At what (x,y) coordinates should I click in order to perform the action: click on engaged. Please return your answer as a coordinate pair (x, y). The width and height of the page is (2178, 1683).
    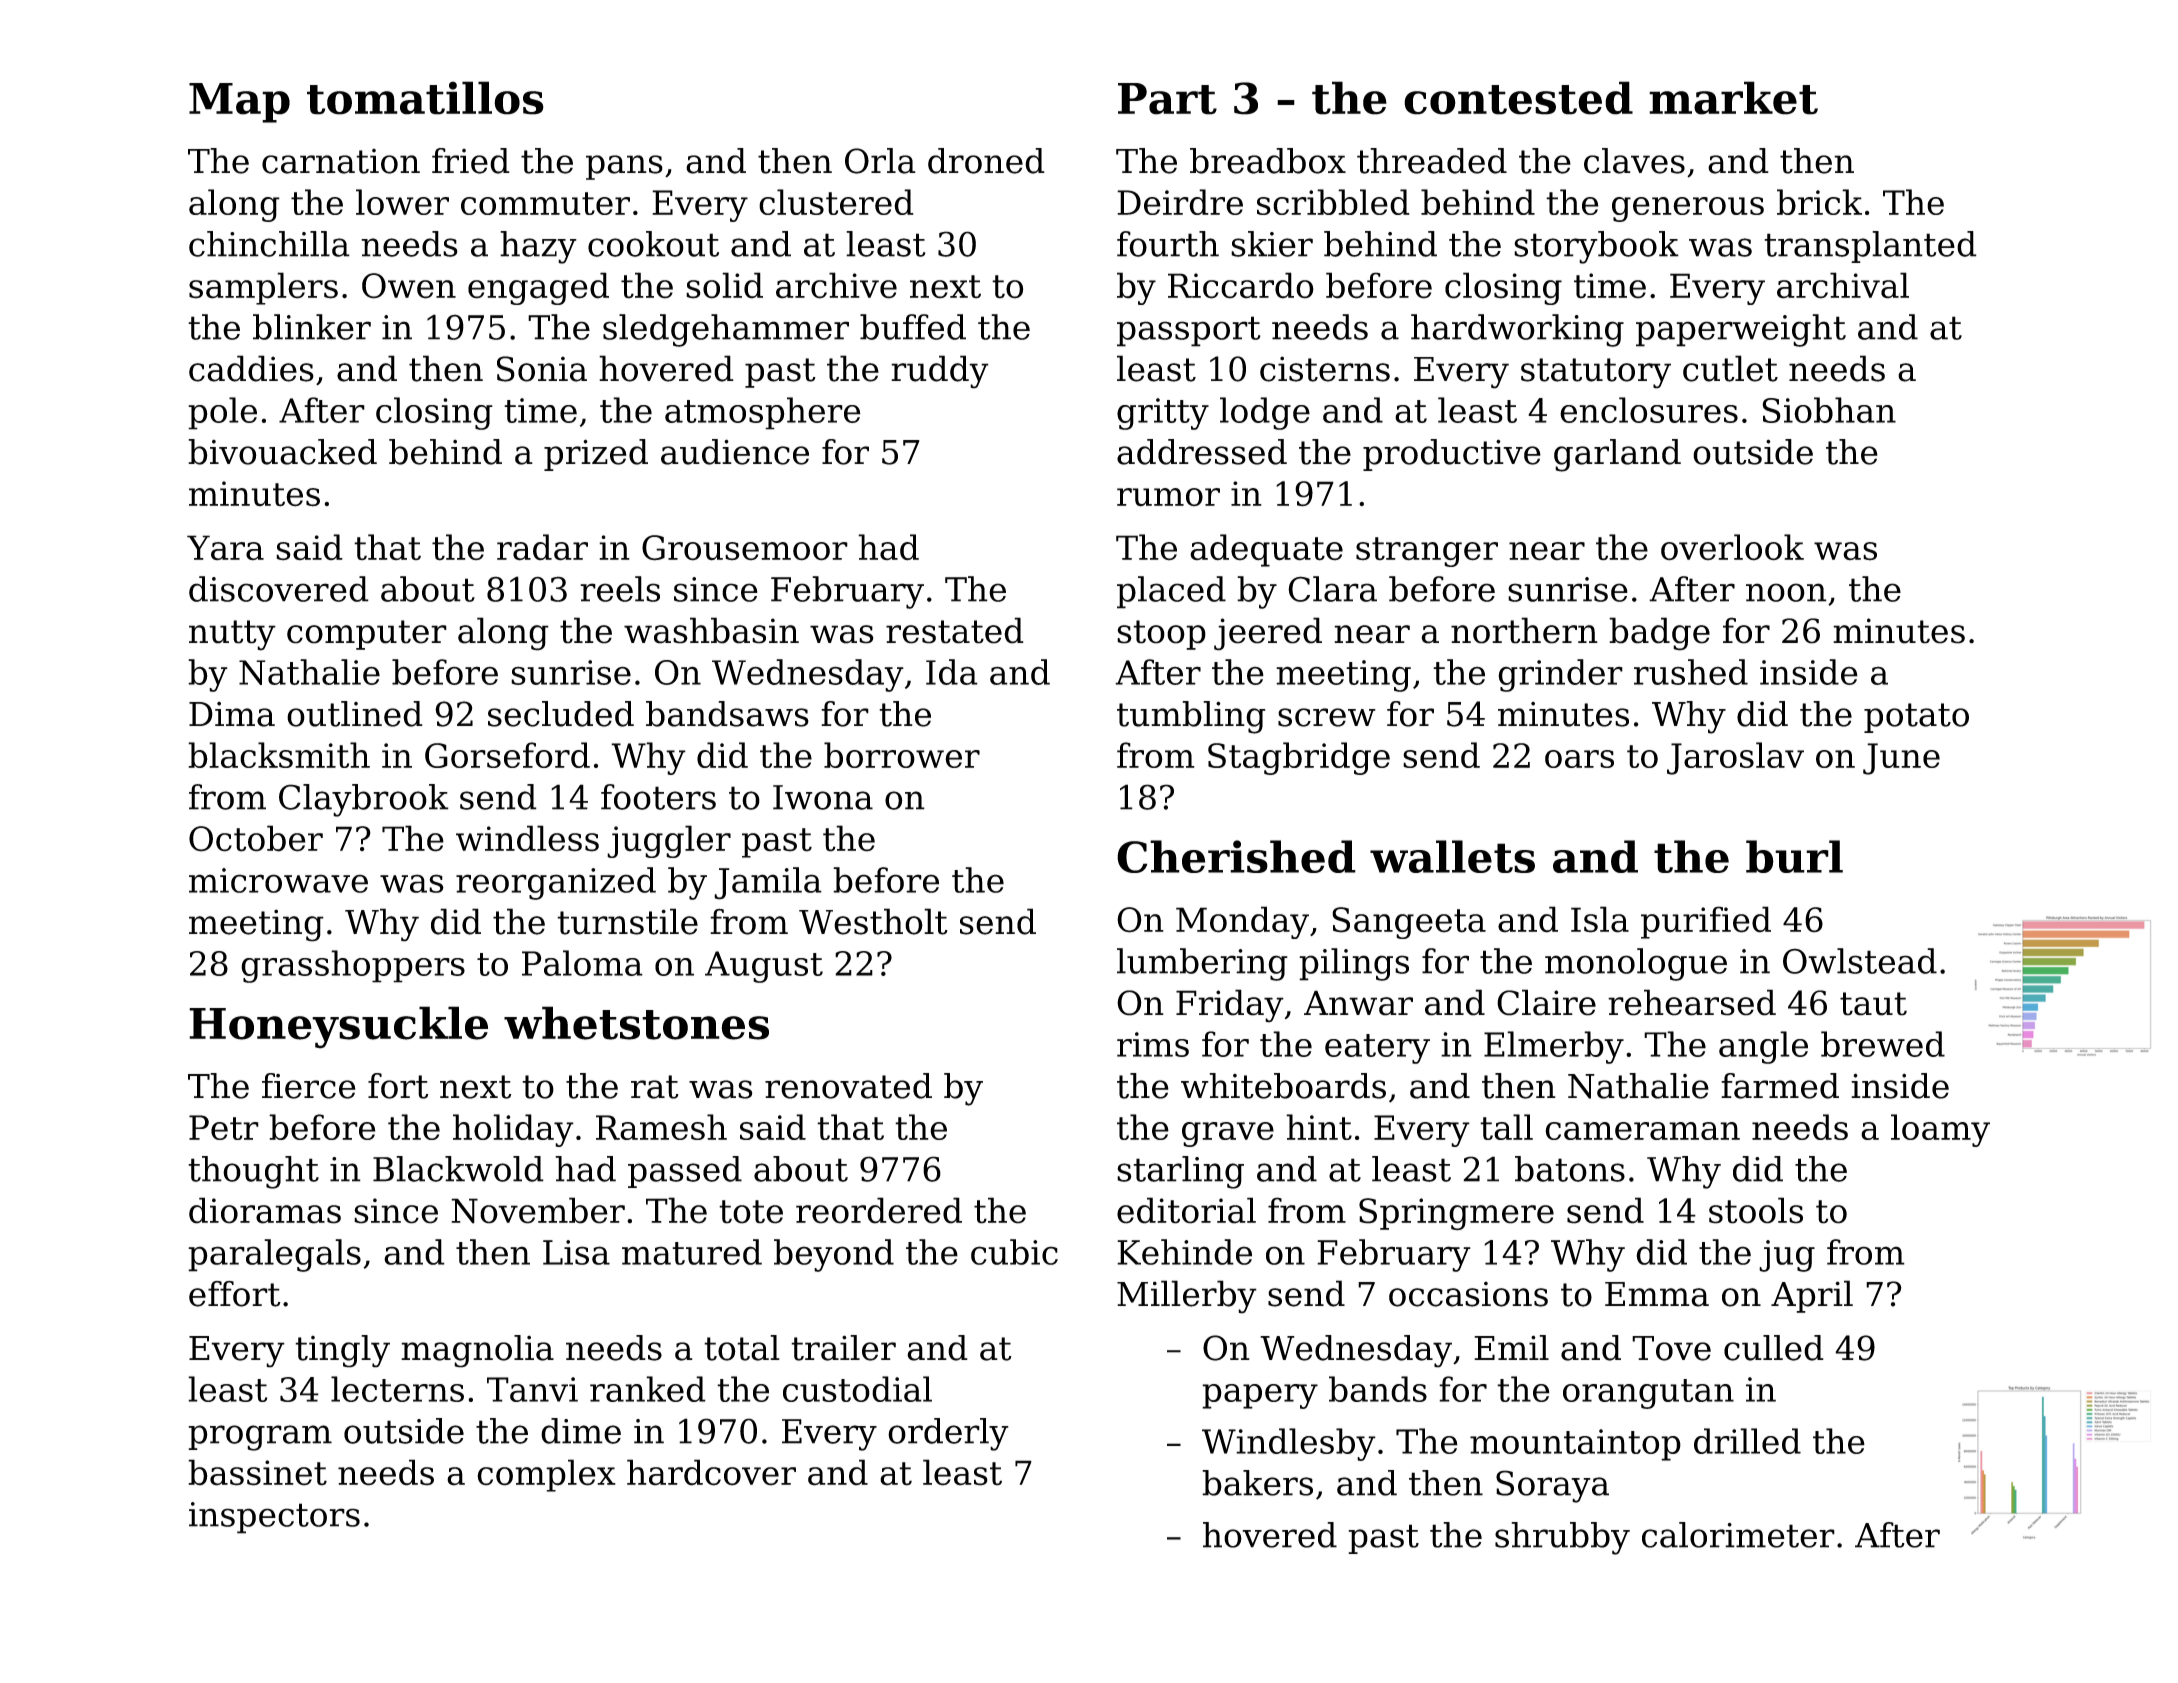
    Looking at the image, I should click on (538, 288).
